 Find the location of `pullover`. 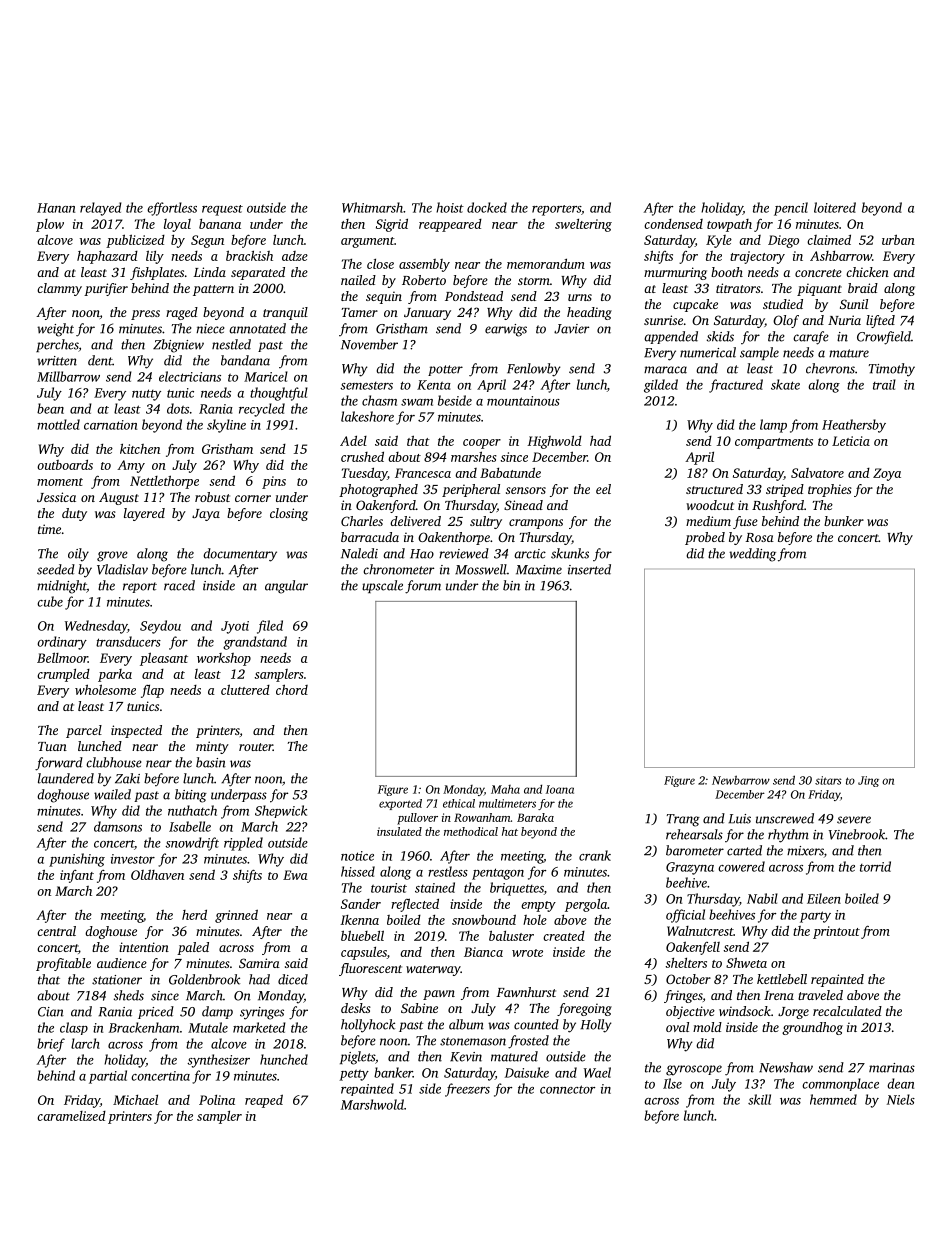

pullover is located at coordinates (417, 819).
